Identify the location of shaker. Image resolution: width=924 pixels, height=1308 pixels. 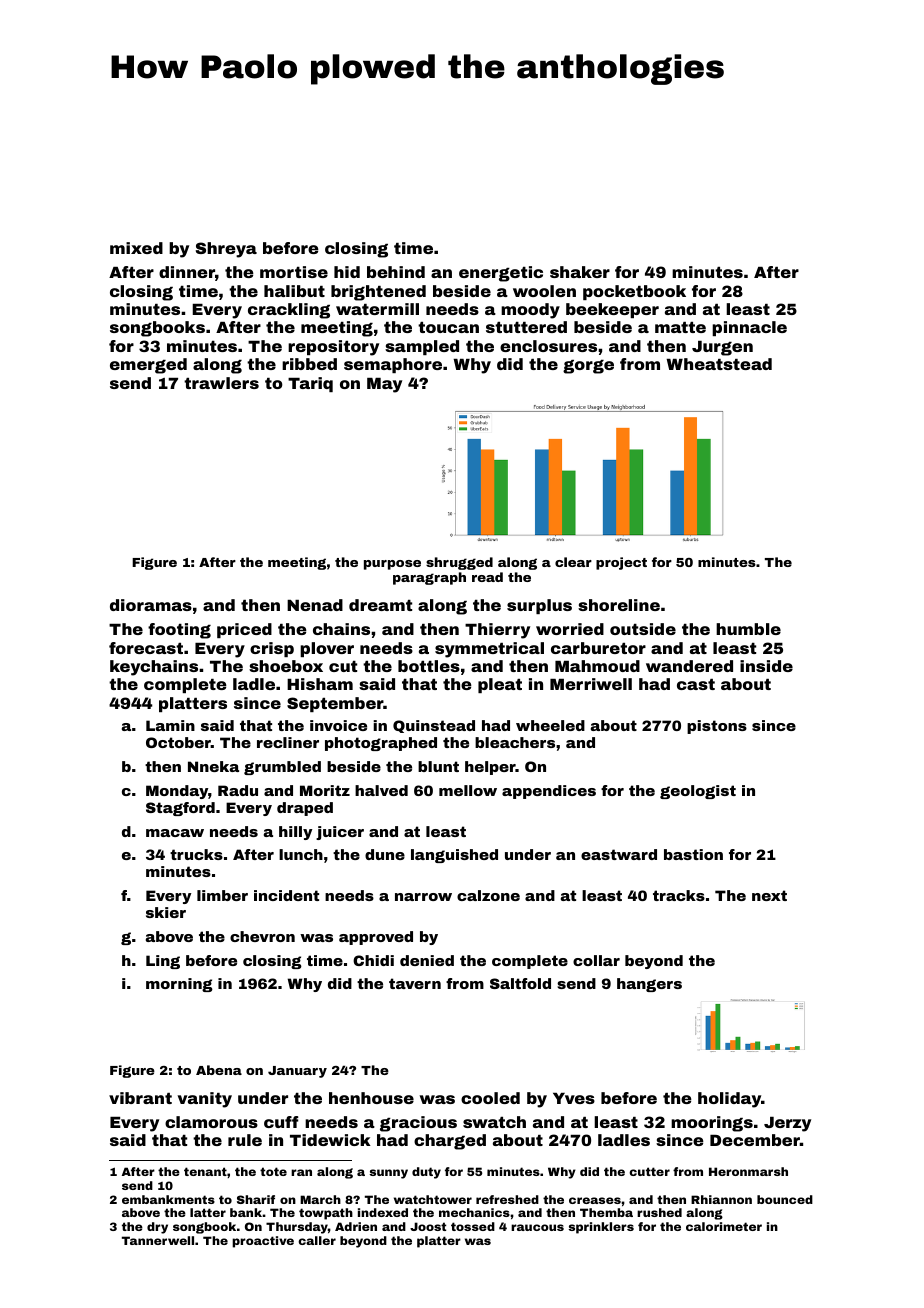
(580, 272).
